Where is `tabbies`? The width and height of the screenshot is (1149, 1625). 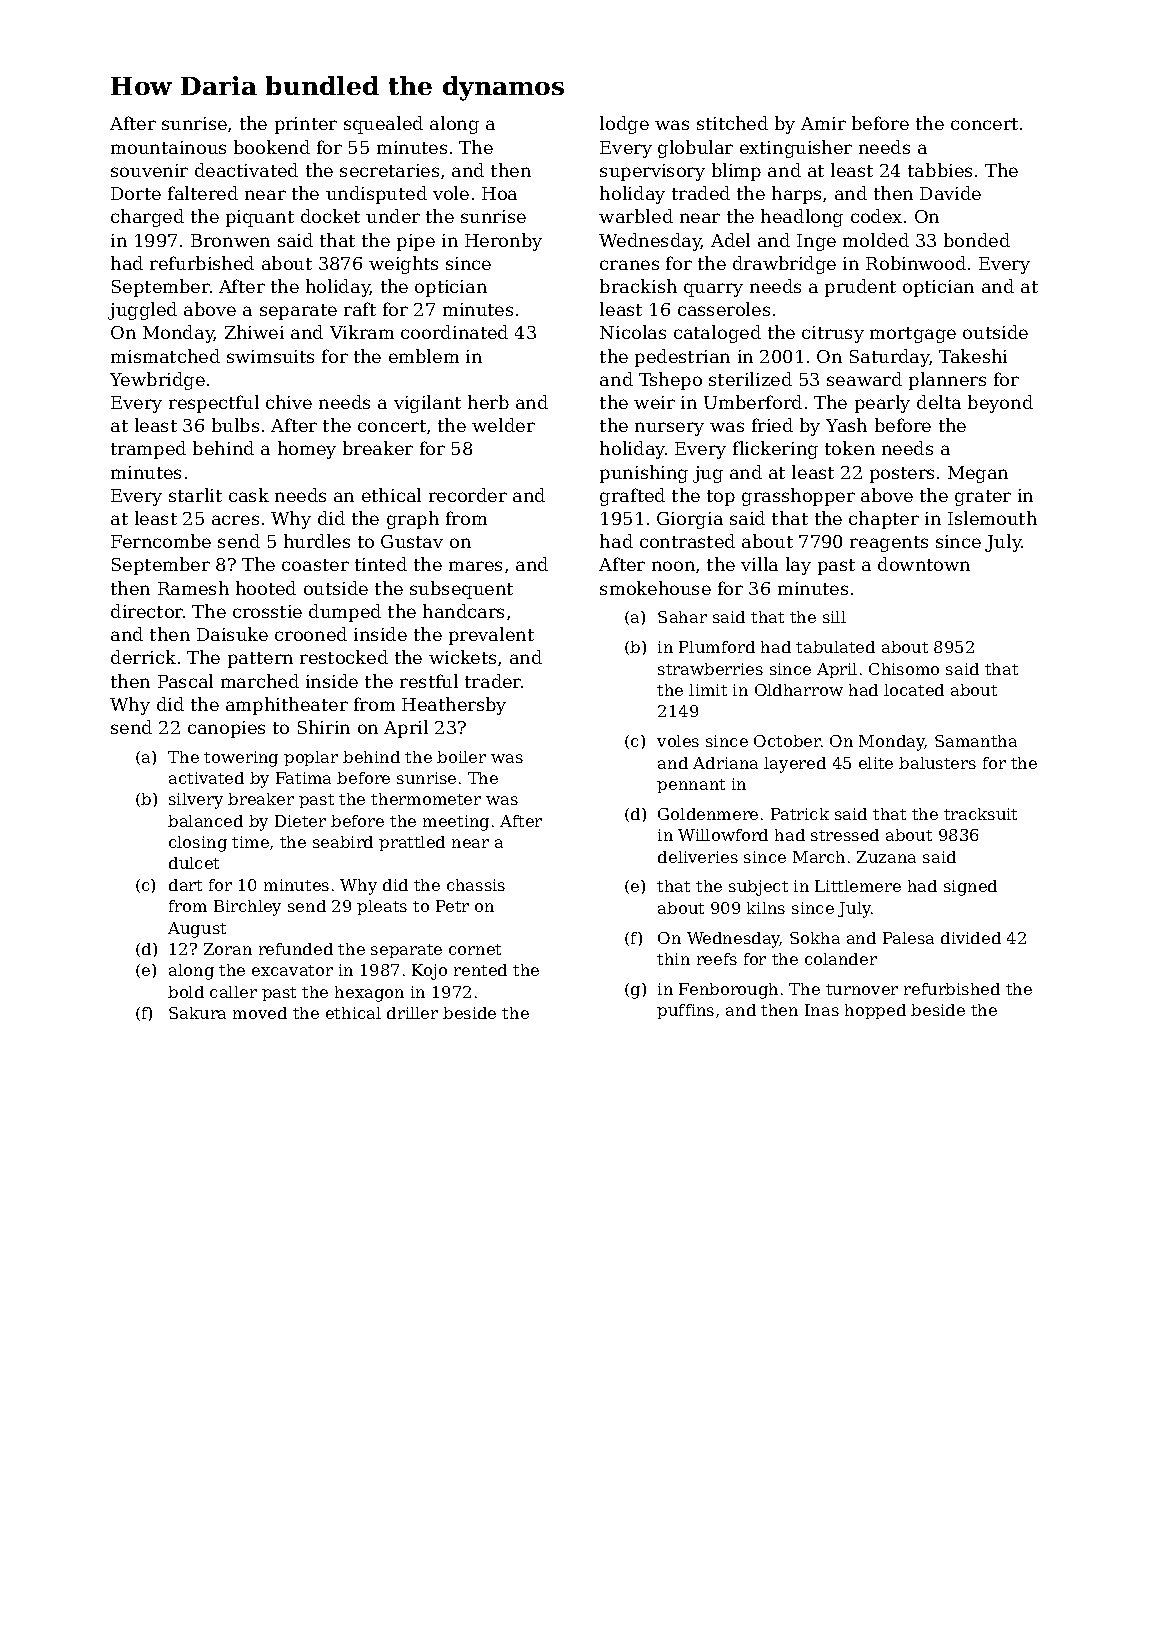 tabbies is located at coordinates (940, 170).
